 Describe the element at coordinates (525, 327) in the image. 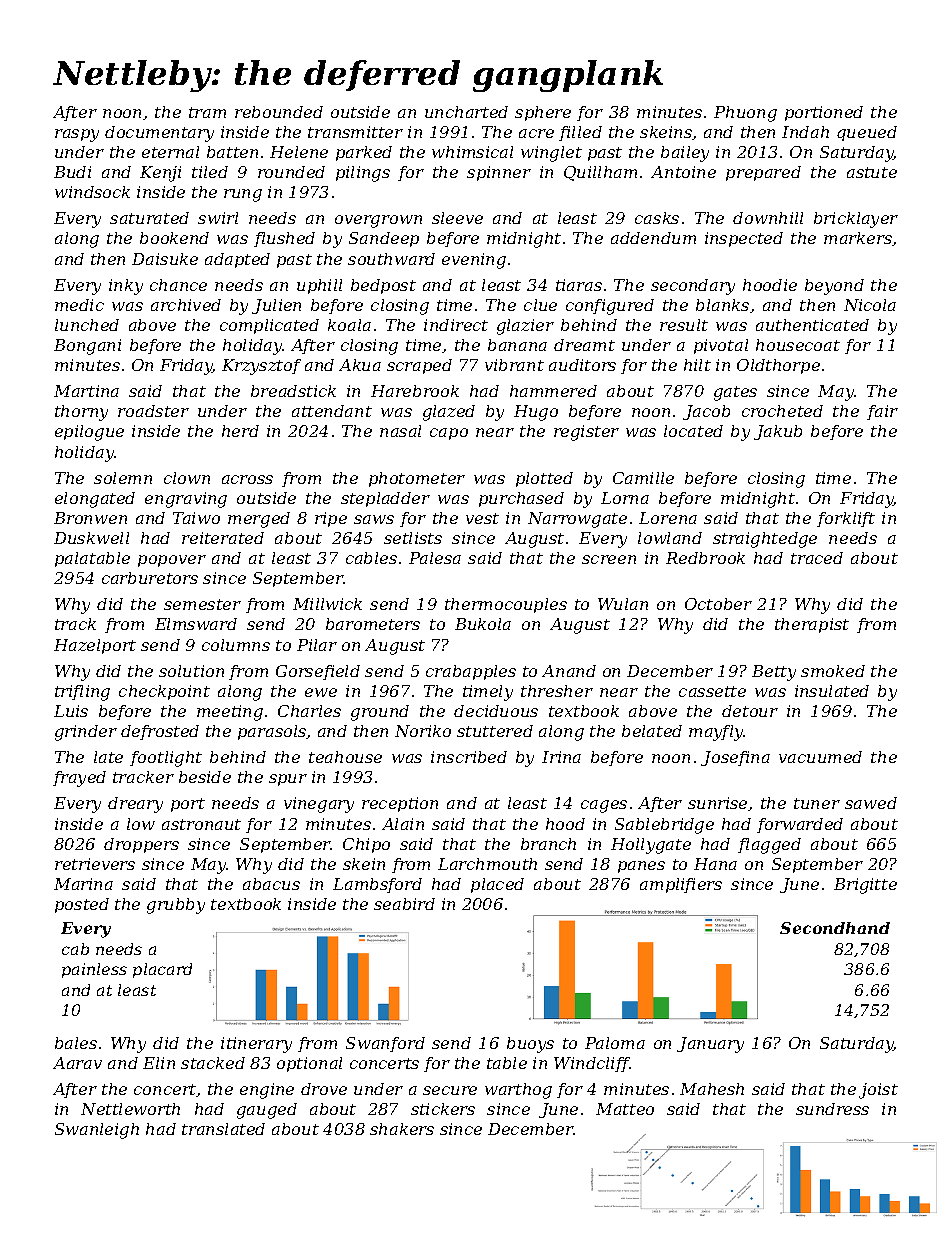

I see `glazier` at that location.
